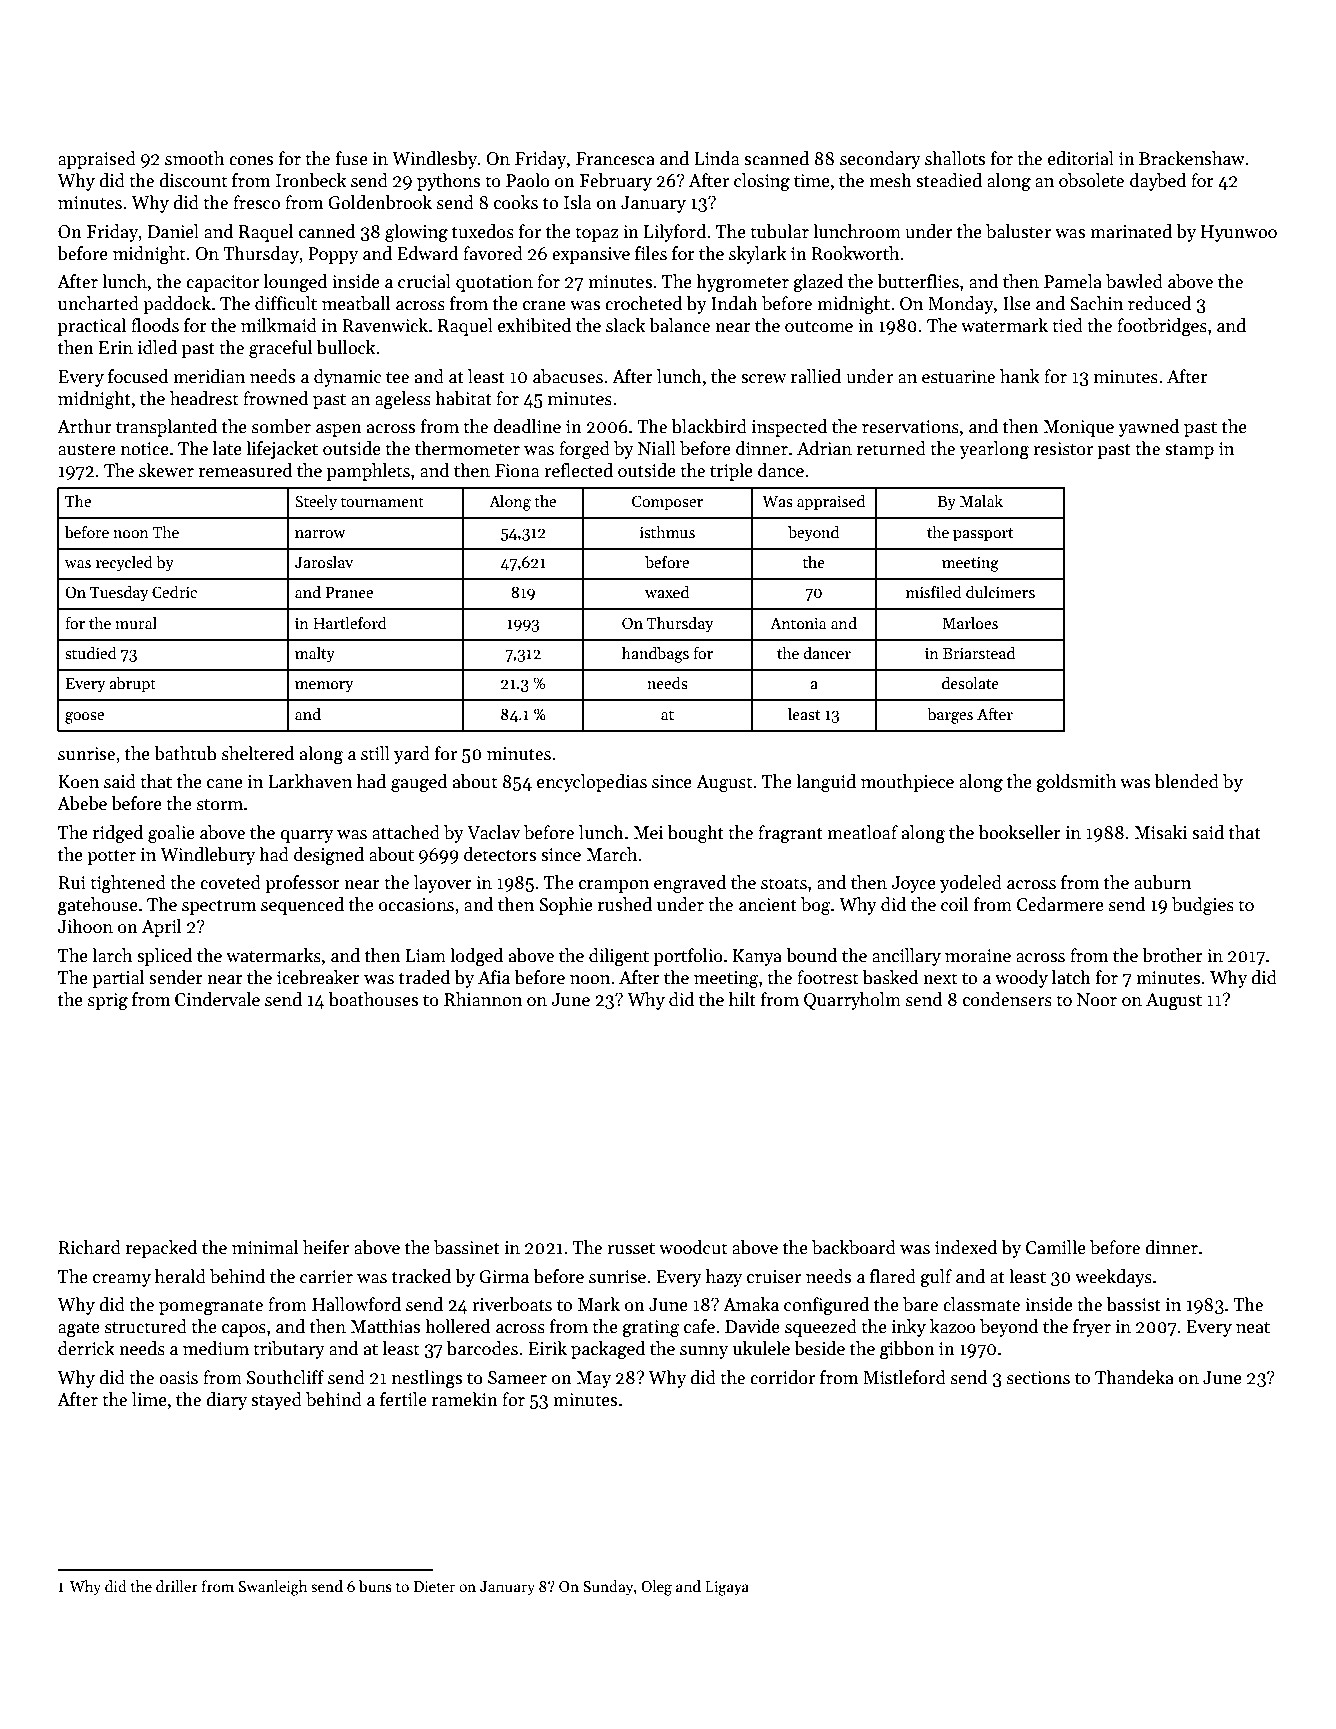 This page has width=1336, height=1729. I want to click on Cedarmere, so click(1060, 904).
